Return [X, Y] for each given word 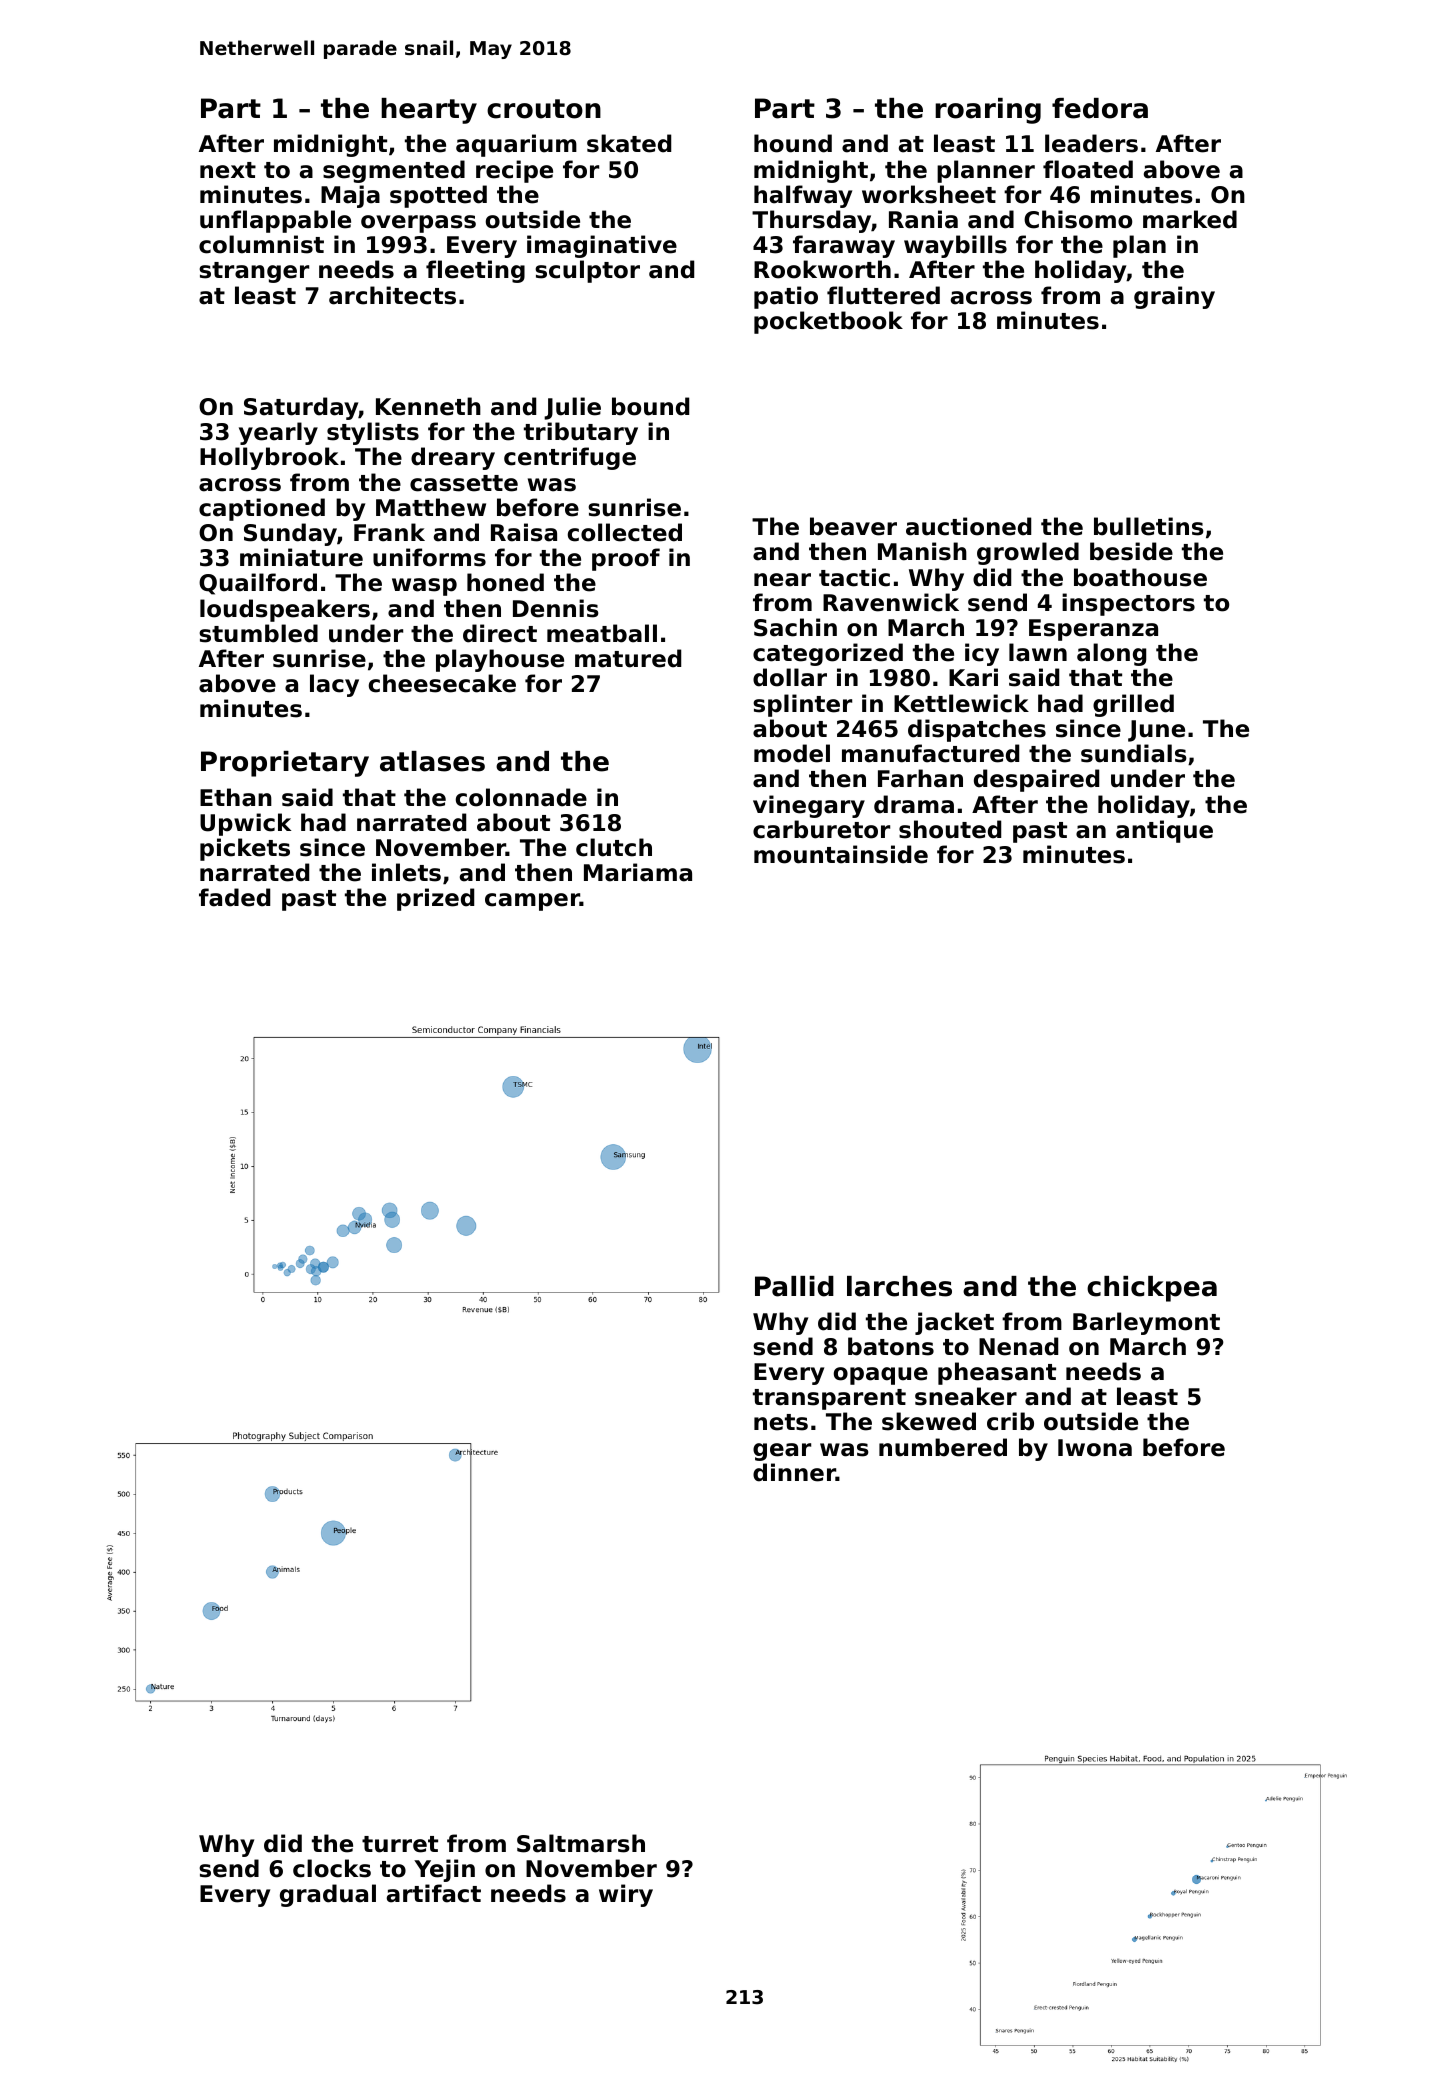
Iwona [1095, 1448]
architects [392, 295]
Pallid [794, 1286]
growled [1028, 553]
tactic [854, 577]
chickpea [1152, 1289]
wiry [626, 1895]
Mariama [638, 872]
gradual [328, 1895]
